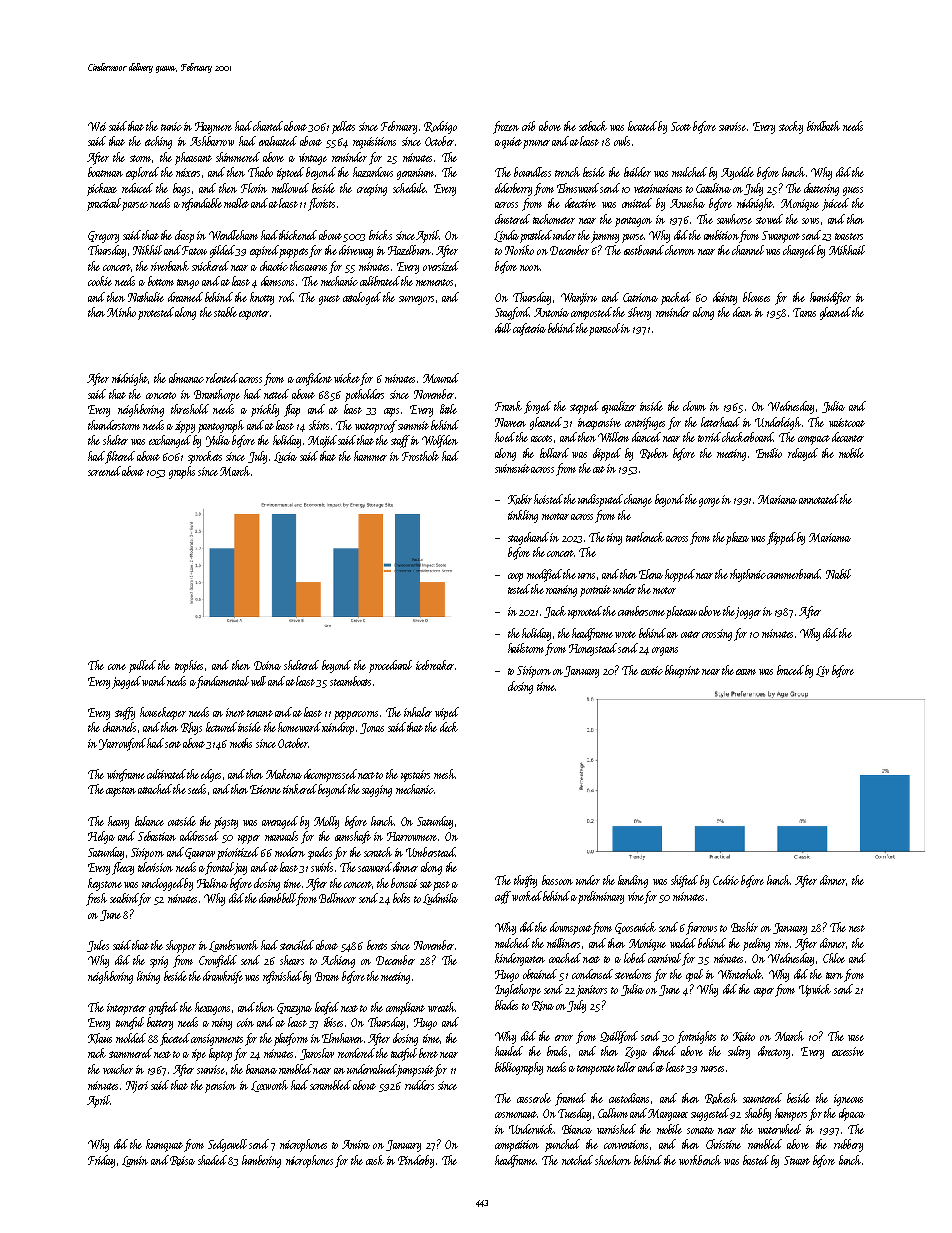  What do you see at coordinates (639, 313) in the page?
I see `silvery` at bounding box center [639, 313].
